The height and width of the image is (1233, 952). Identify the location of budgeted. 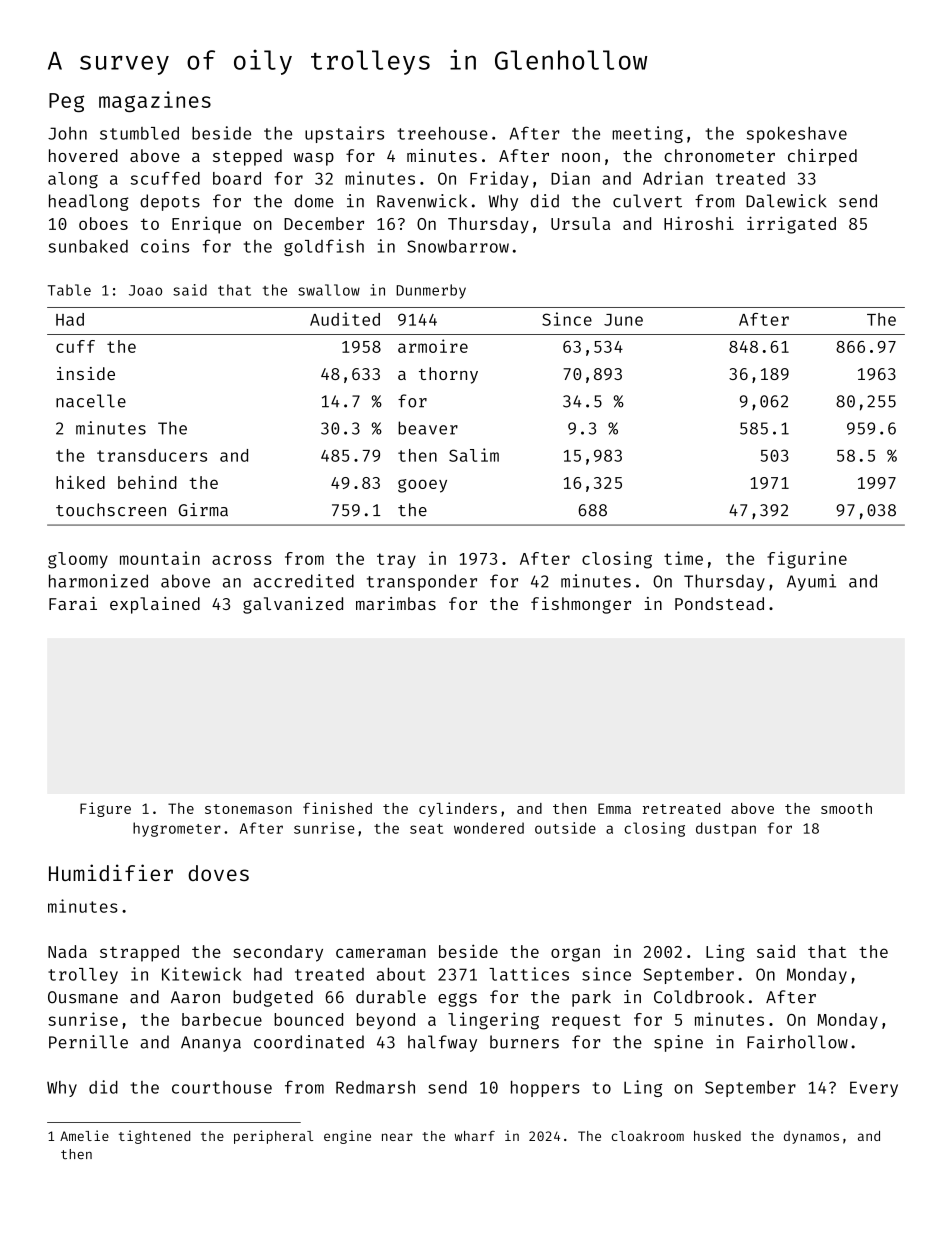
(273, 998).
